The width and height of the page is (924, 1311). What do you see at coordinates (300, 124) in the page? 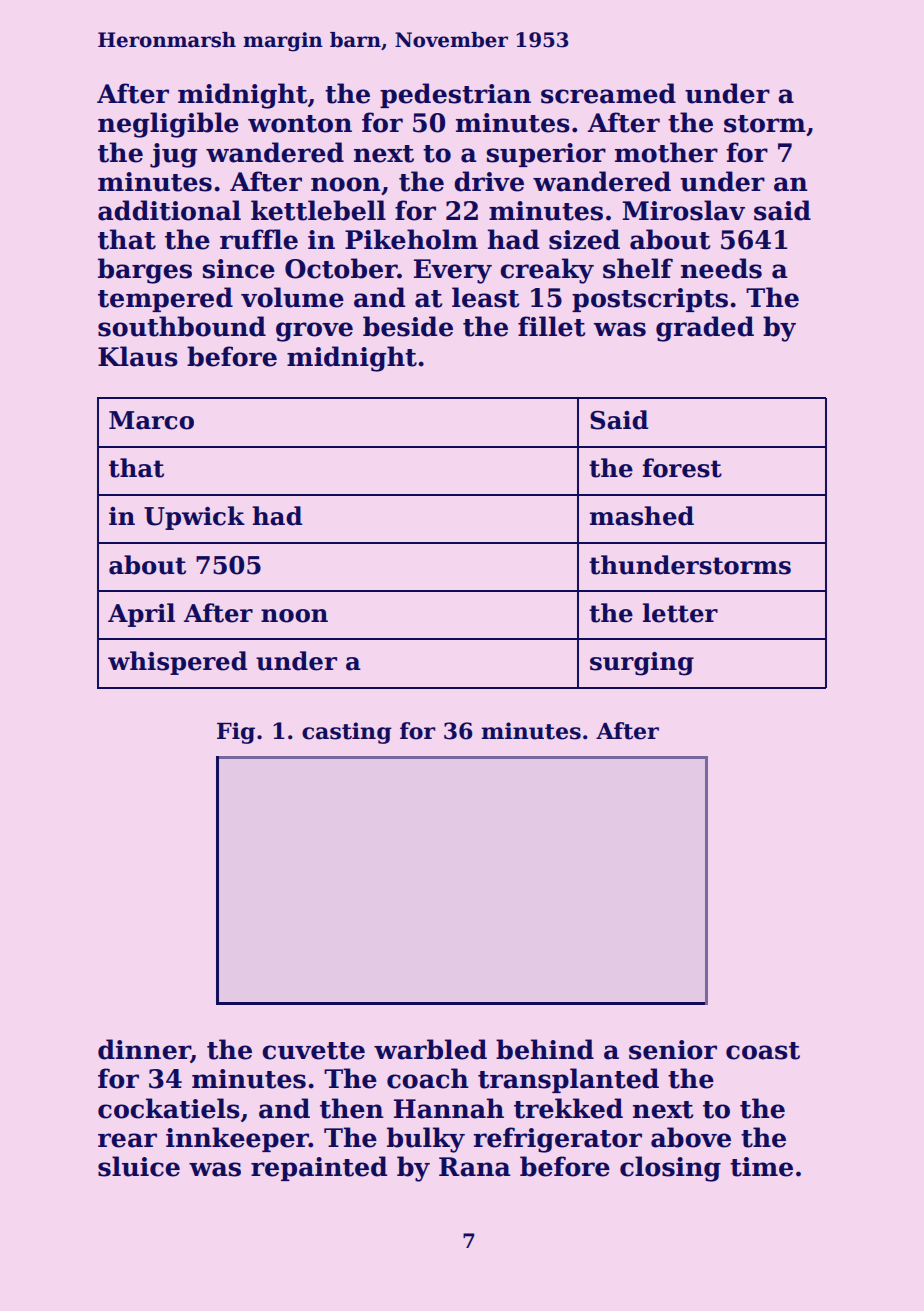
I see `wonton` at bounding box center [300, 124].
